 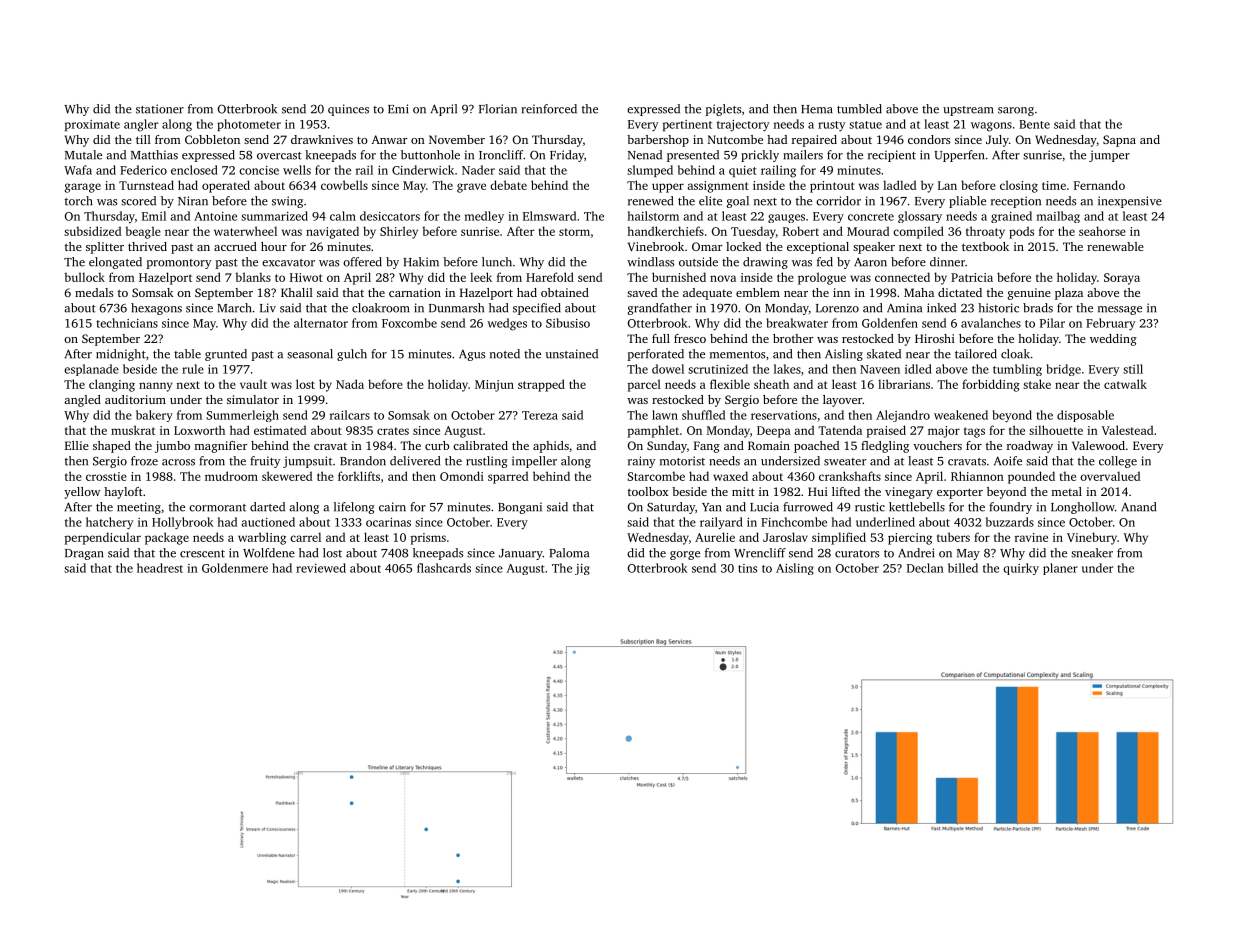 I want to click on closing, so click(x=1019, y=186).
